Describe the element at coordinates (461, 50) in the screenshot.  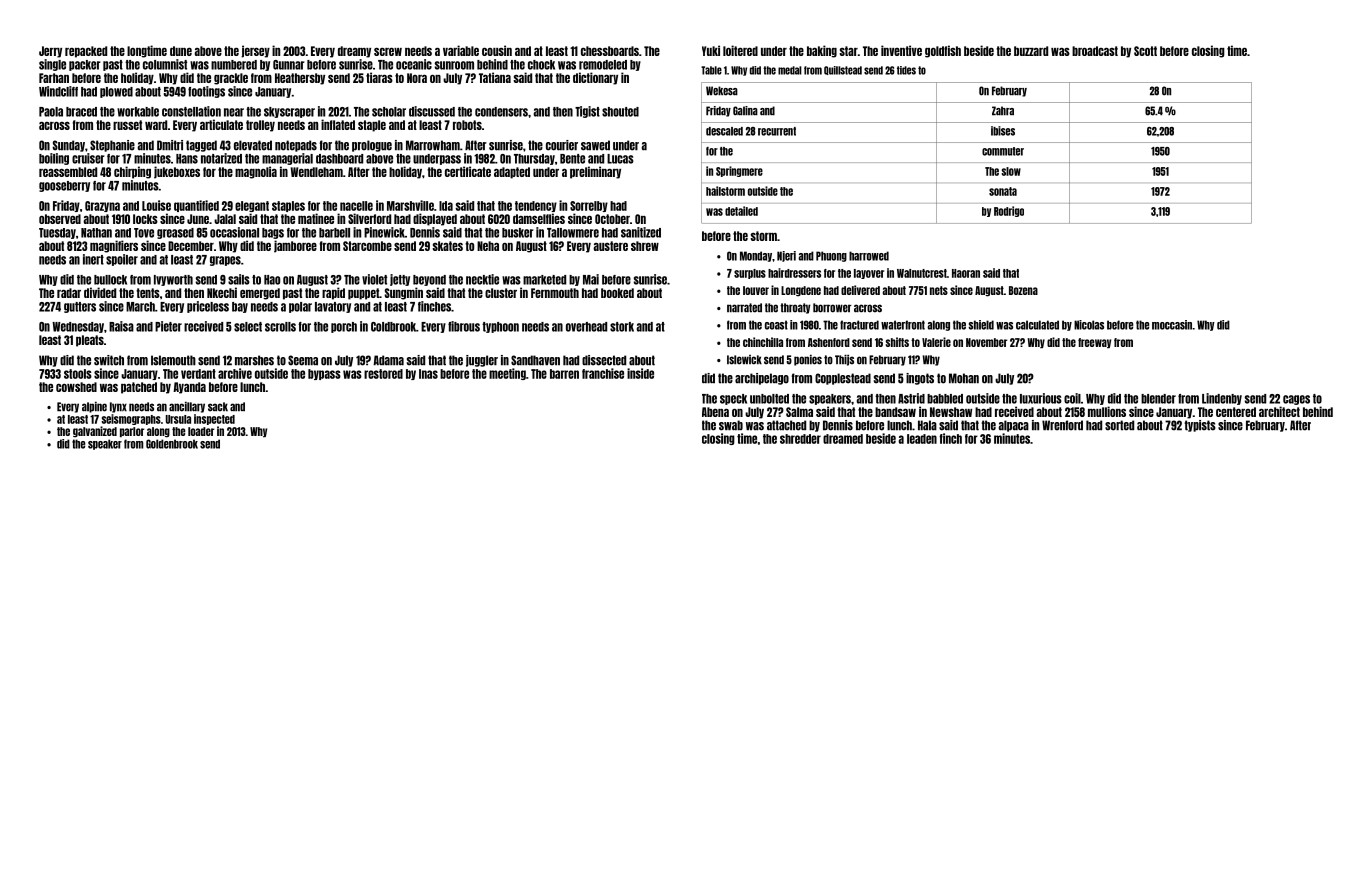
I see `variable` at that location.
